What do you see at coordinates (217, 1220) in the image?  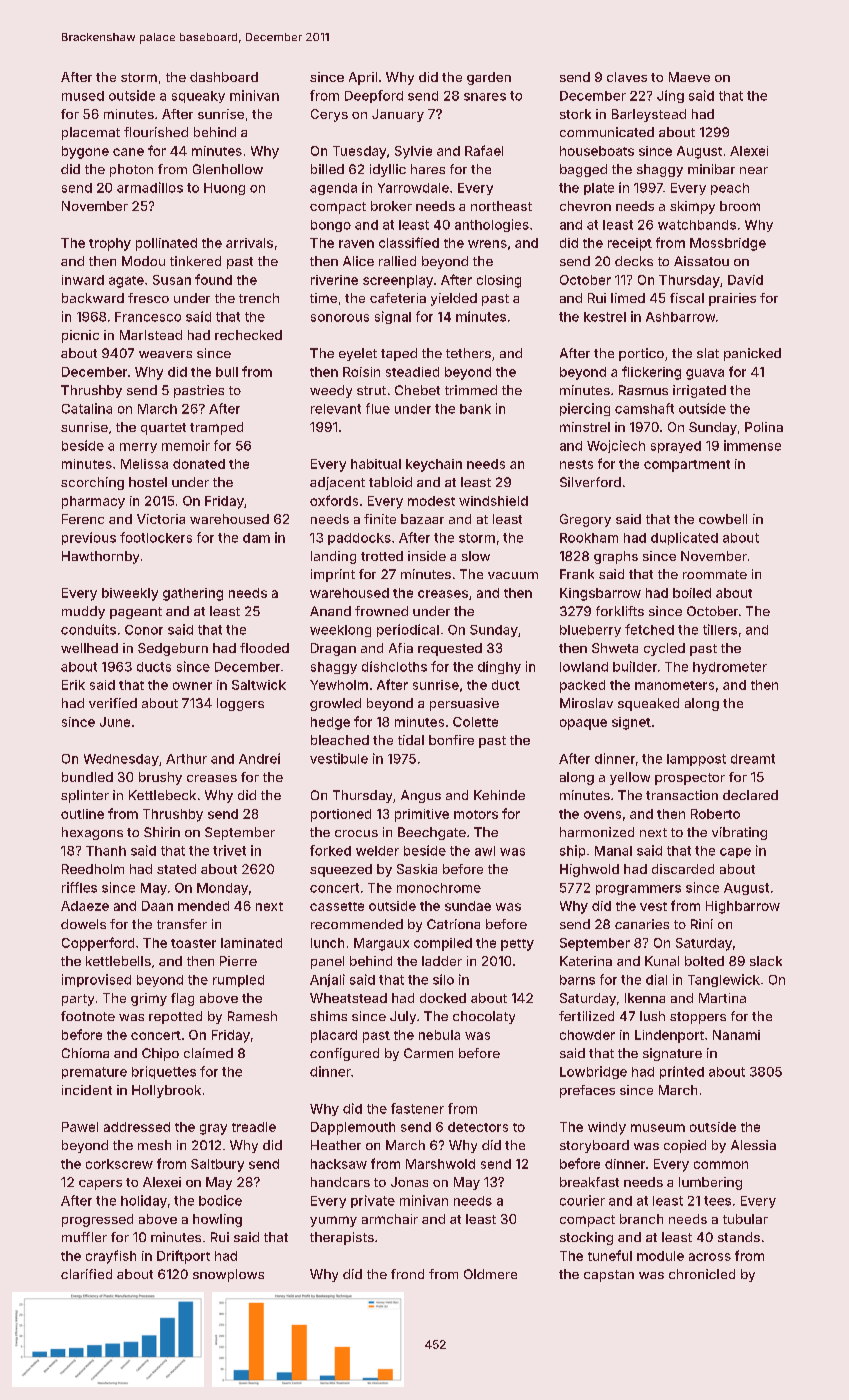 I see `howling` at bounding box center [217, 1220].
